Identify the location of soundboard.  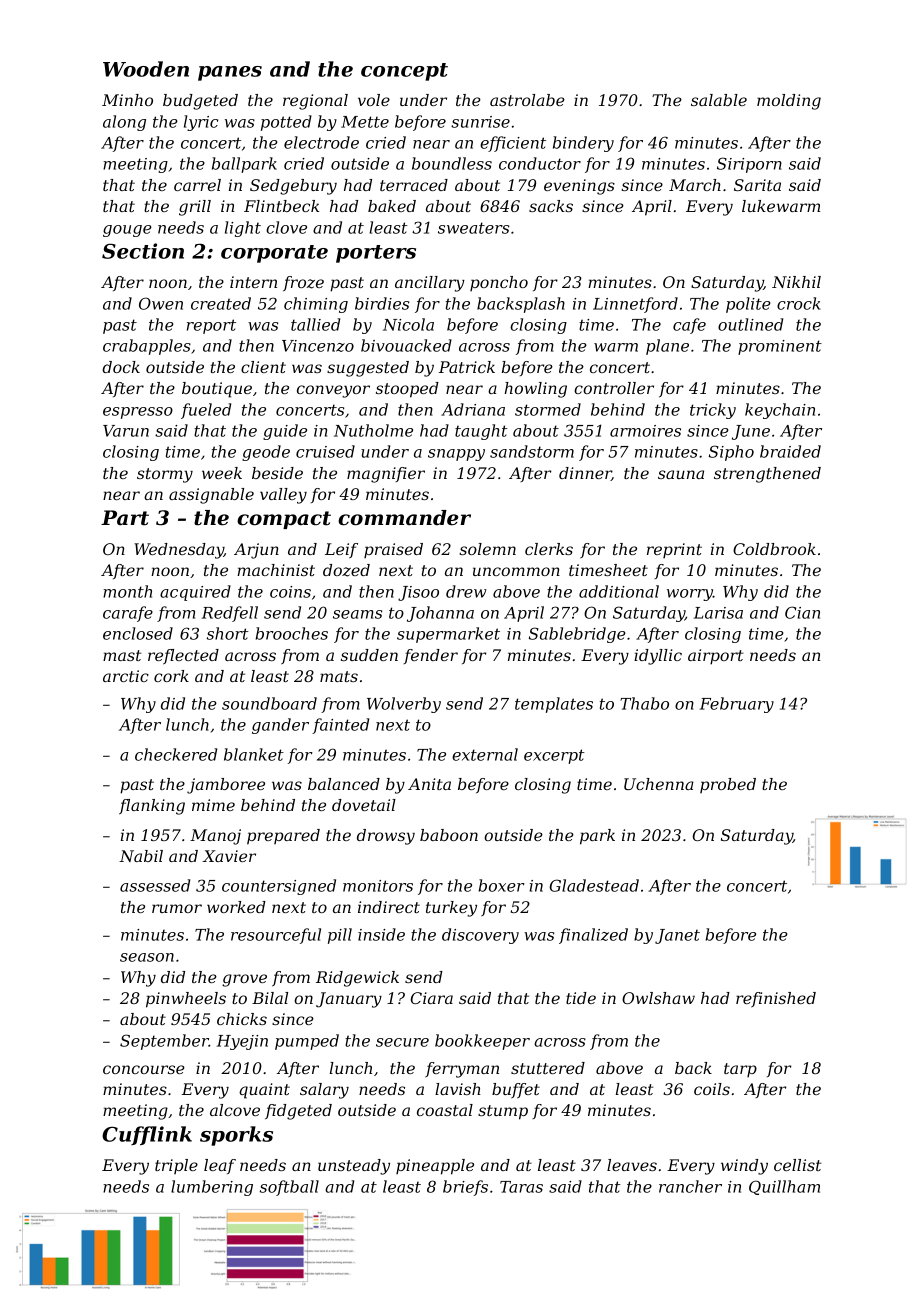
(269, 703).
